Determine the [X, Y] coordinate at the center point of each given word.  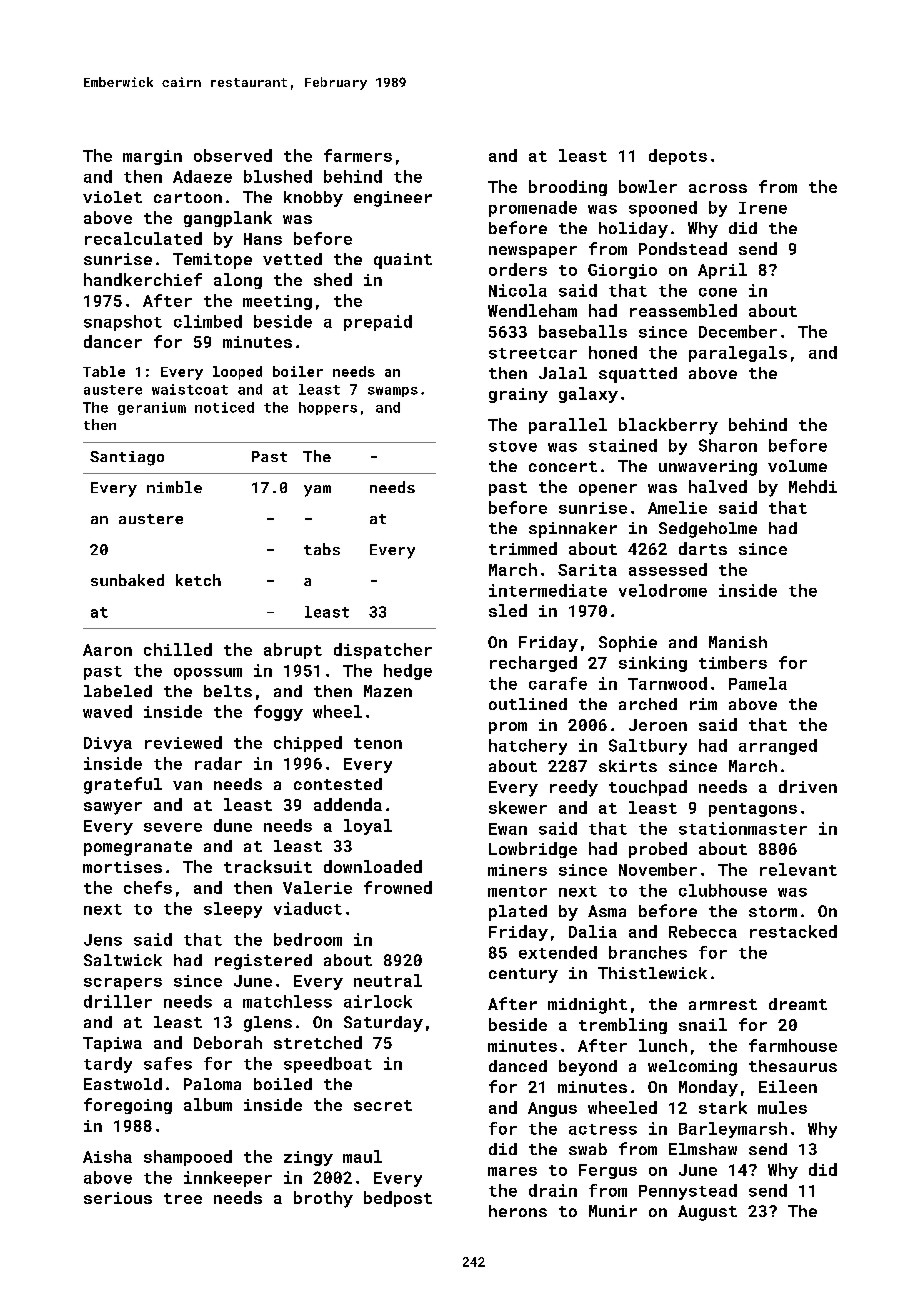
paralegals [738, 354]
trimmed [523, 548]
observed [233, 155]
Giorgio [622, 271]
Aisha [107, 1156]
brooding [568, 188]
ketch [198, 580]
